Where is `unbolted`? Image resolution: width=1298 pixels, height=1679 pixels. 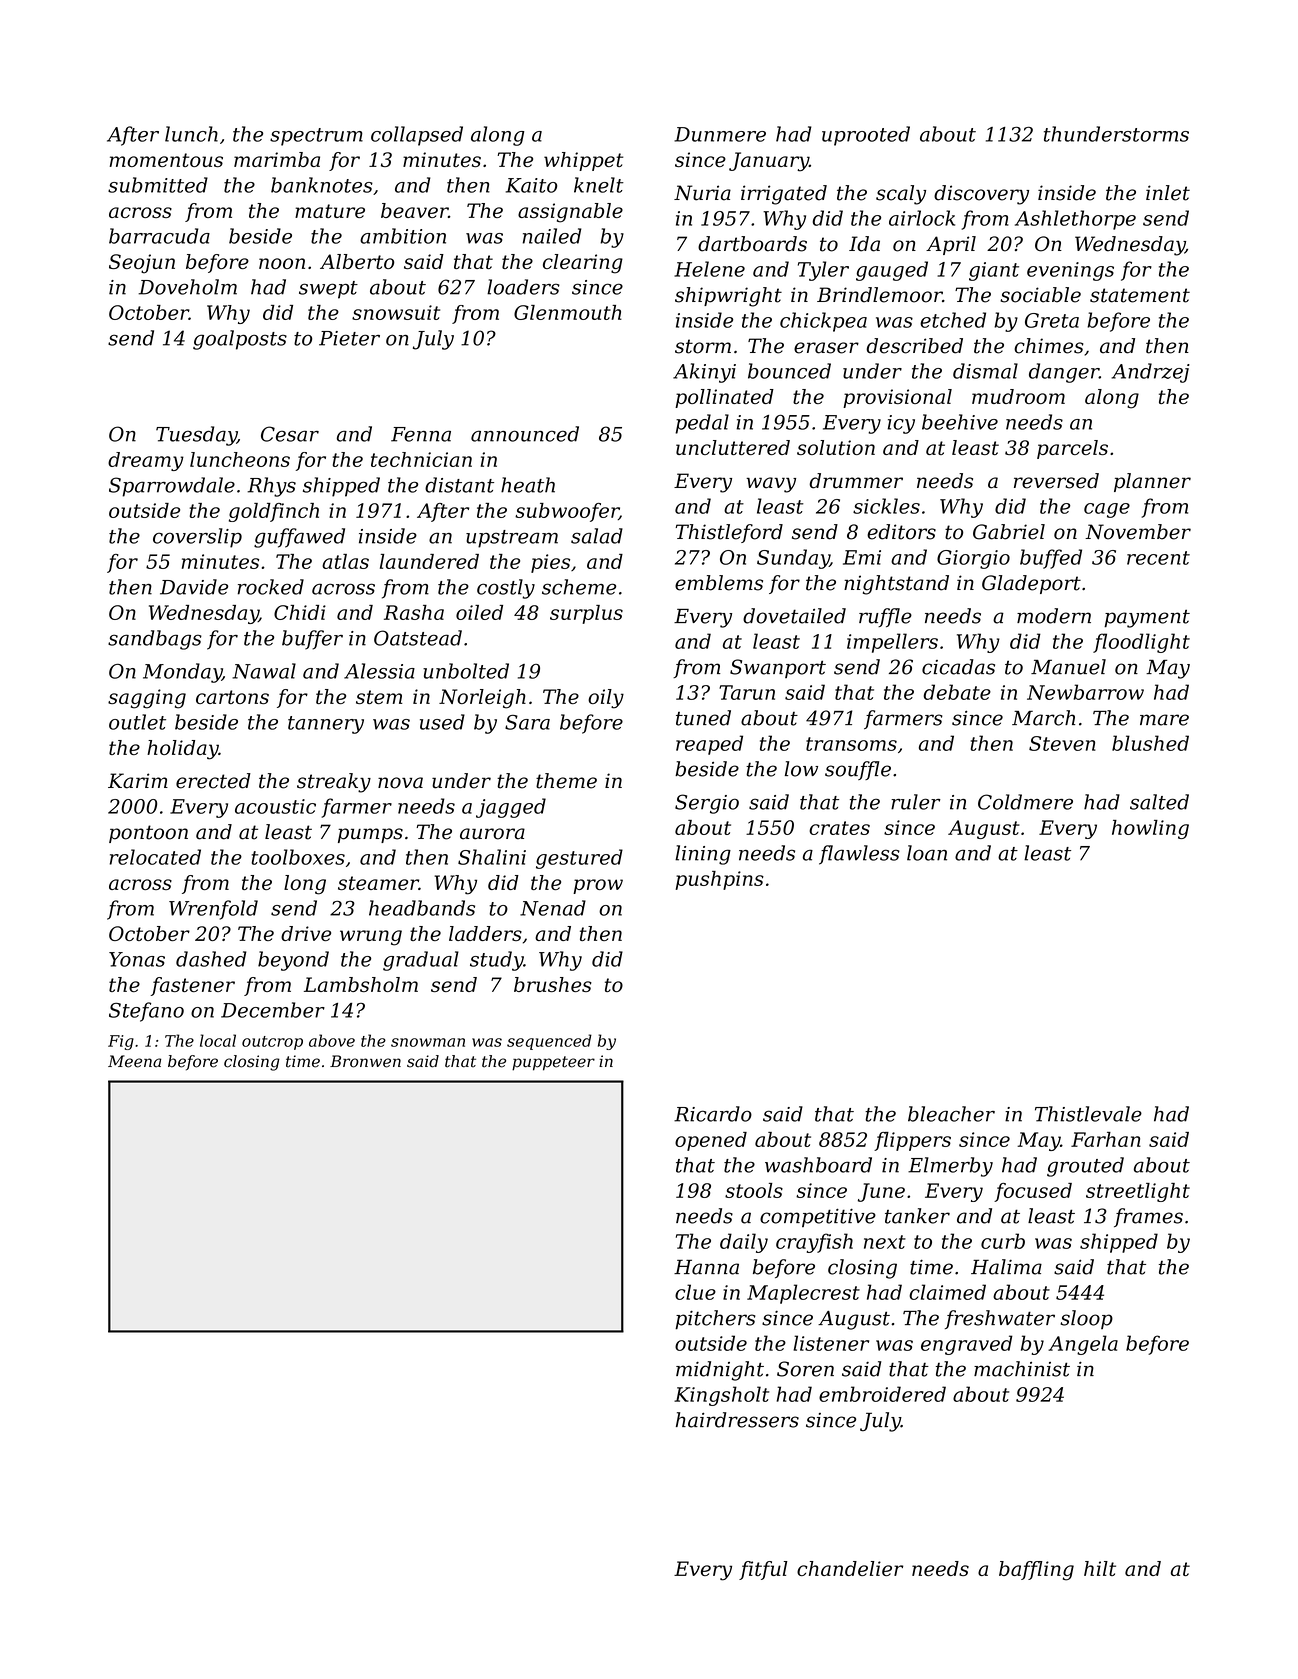 unbolted is located at coordinates (466, 671).
